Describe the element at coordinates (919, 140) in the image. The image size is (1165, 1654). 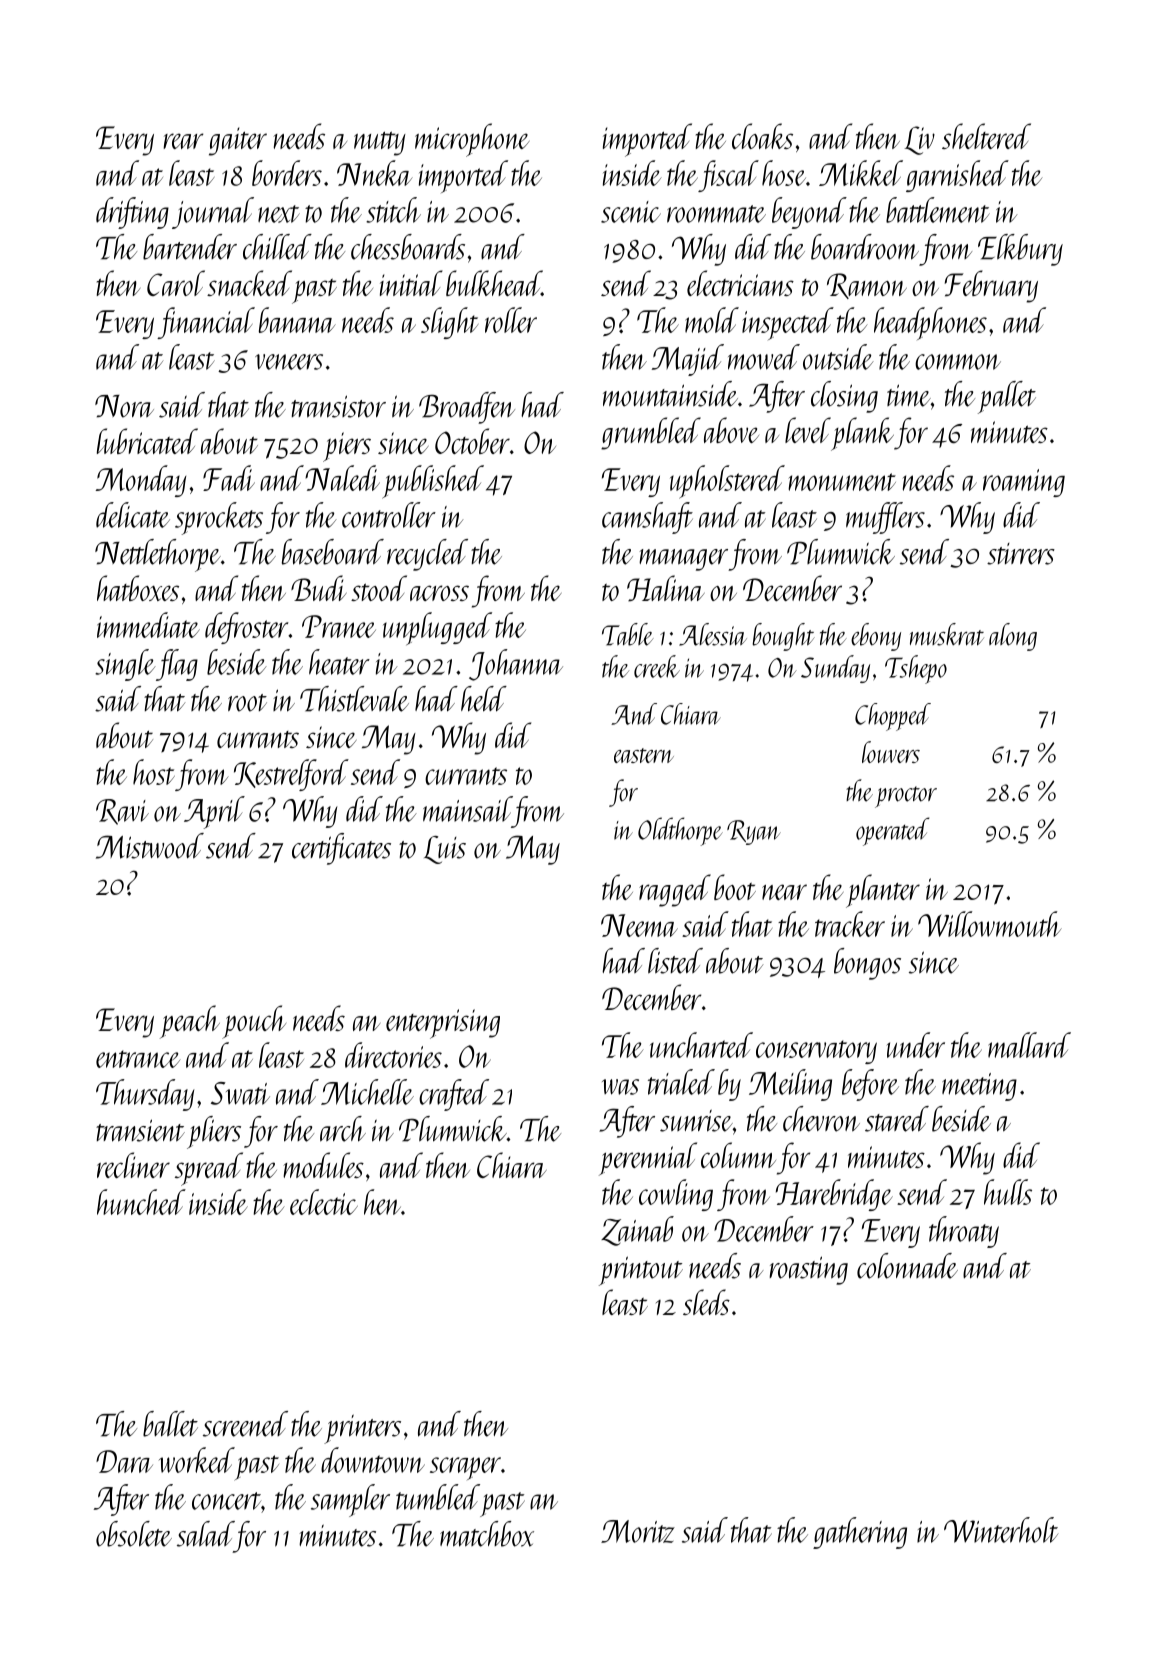
I see `Liv` at that location.
